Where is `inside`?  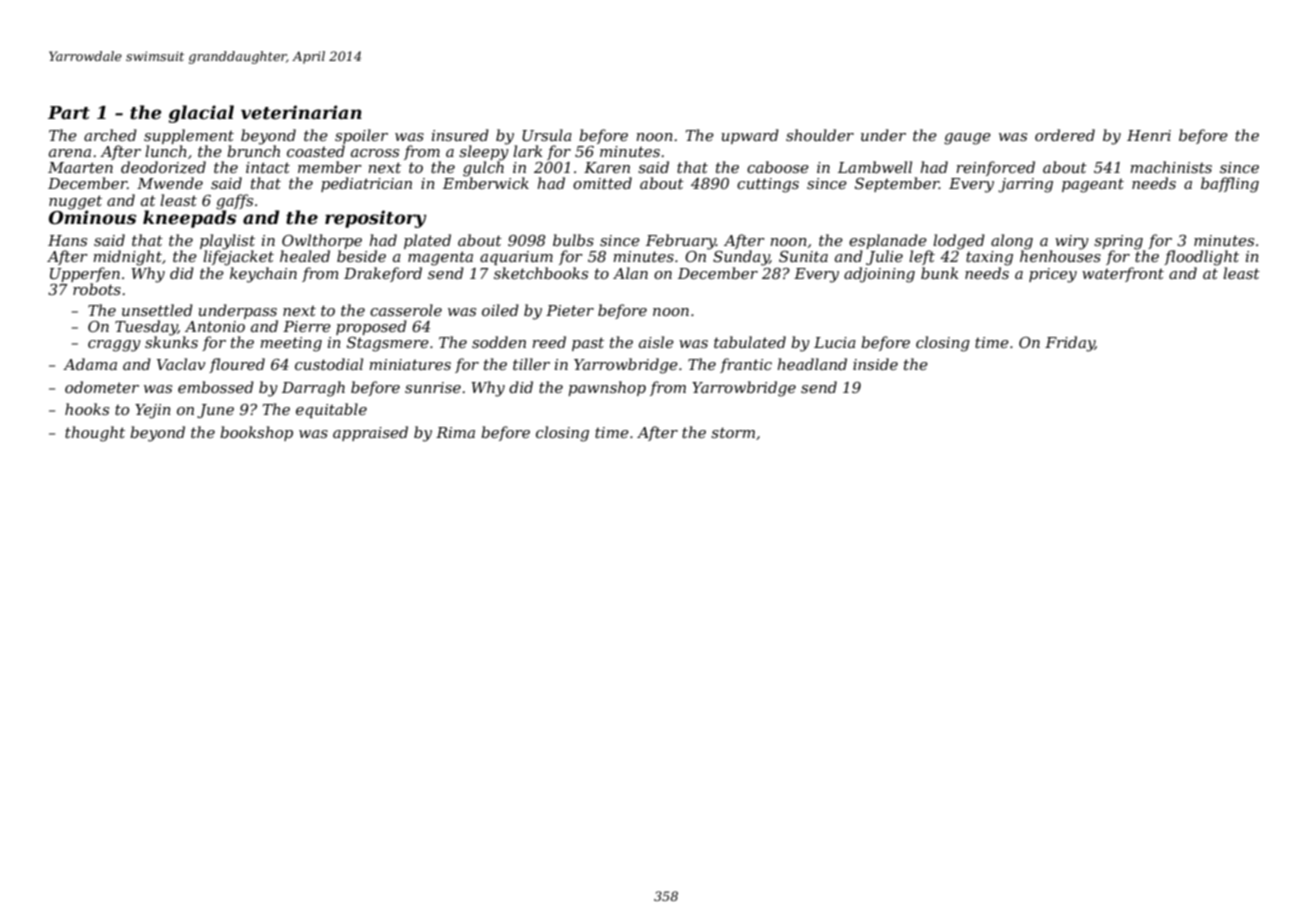
inside is located at coordinates (875, 364).
